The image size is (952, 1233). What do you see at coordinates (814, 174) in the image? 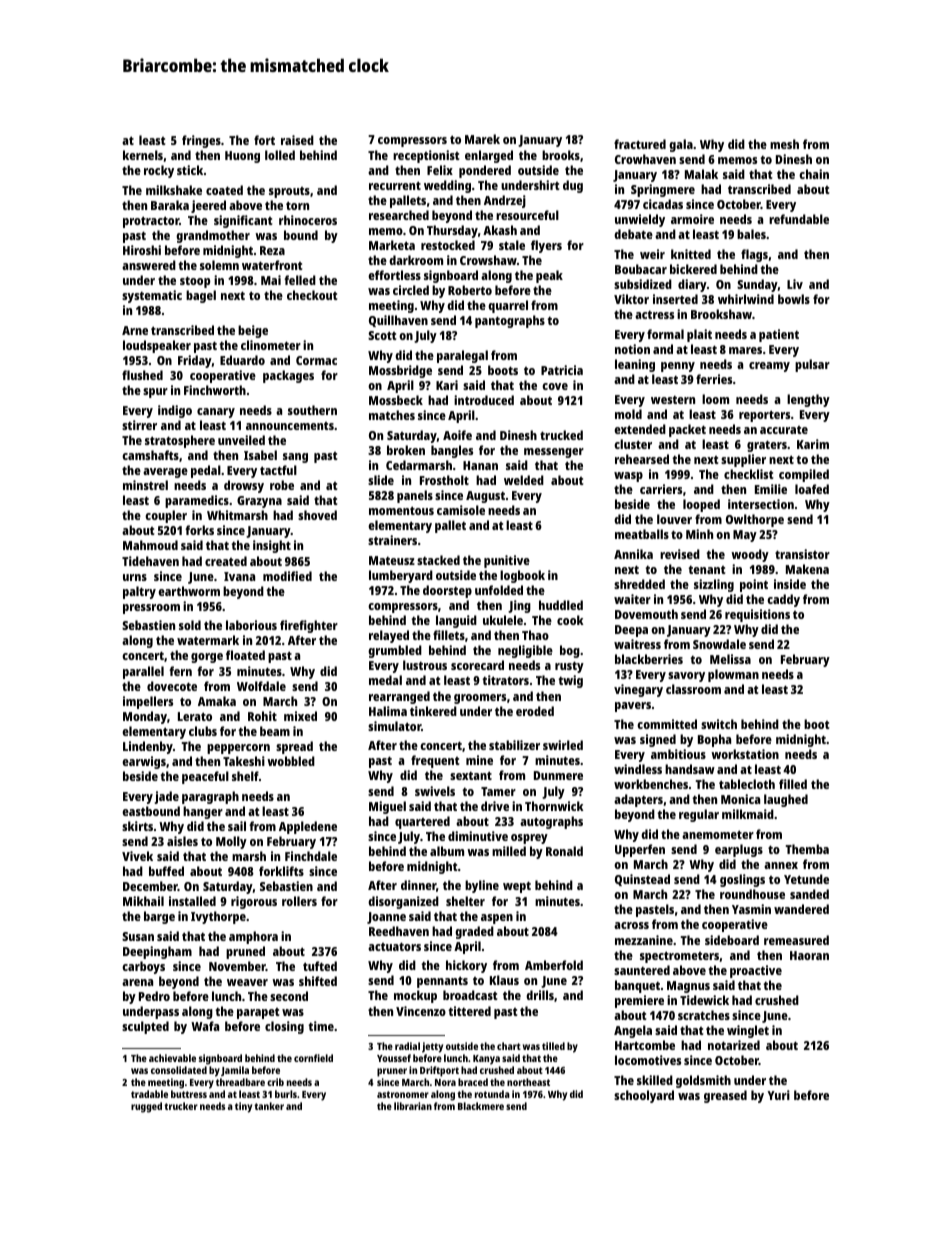
I see `chain` at bounding box center [814, 174].
